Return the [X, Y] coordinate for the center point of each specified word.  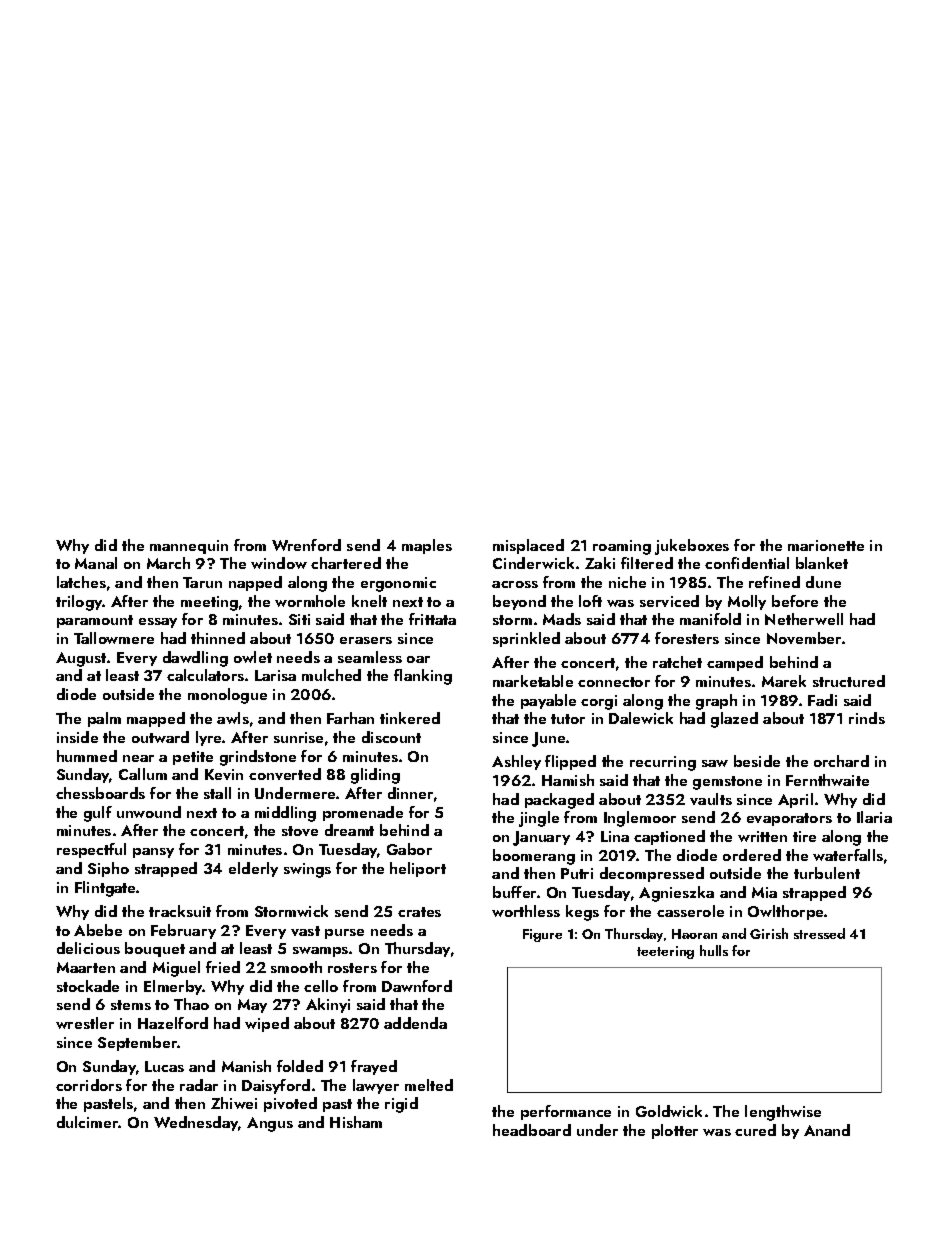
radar [199, 1085]
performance [566, 1112]
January [541, 838]
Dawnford [417, 986]
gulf [98, 814]
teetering [665, 952]
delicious [88, 948]
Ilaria [874, 817]
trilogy [79, 603]
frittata [432, 619]
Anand [827, 1130]
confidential [747, 563]
